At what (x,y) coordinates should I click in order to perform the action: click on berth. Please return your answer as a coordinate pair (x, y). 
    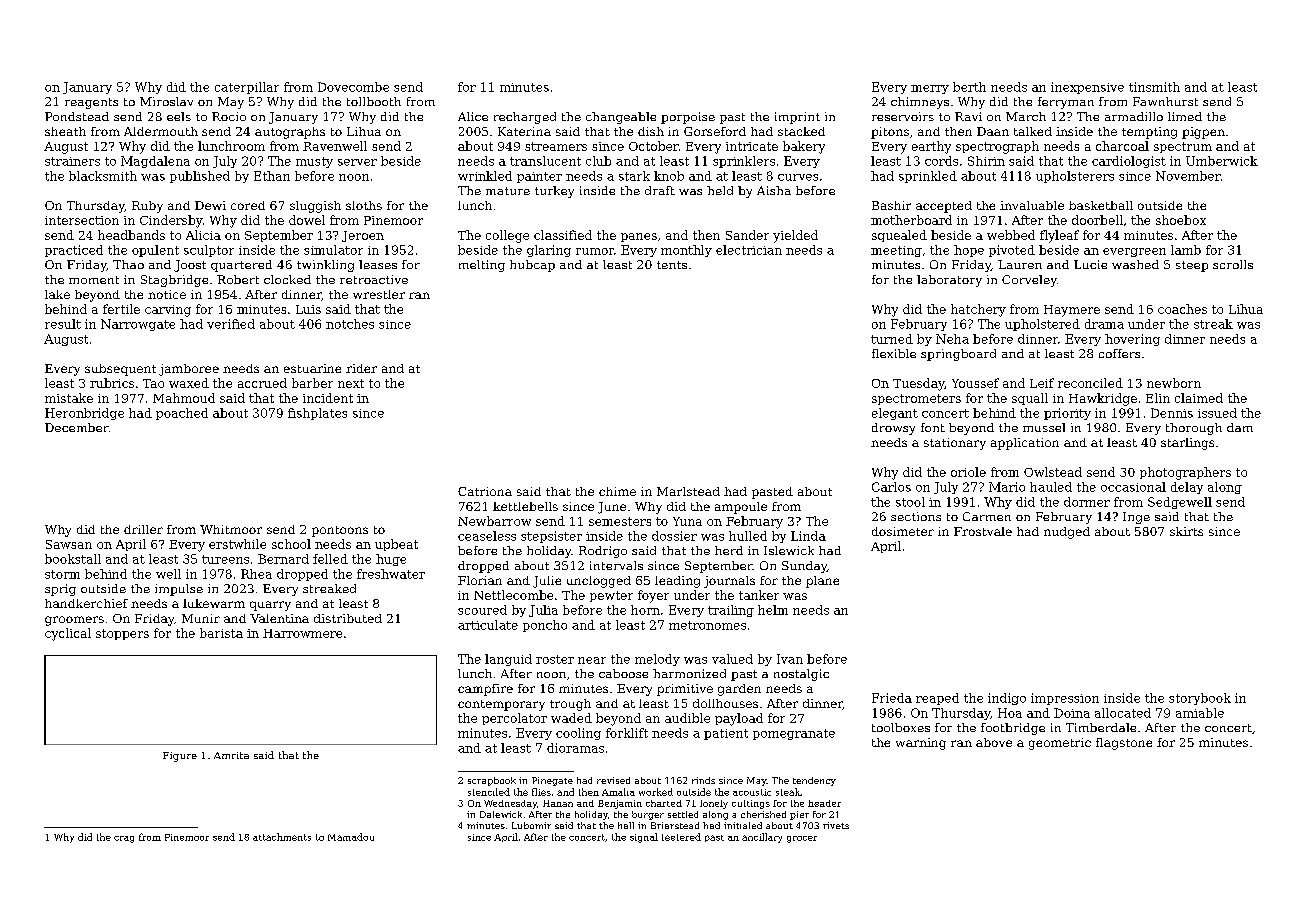
    Looking at the image, I should click on (969, 87).
